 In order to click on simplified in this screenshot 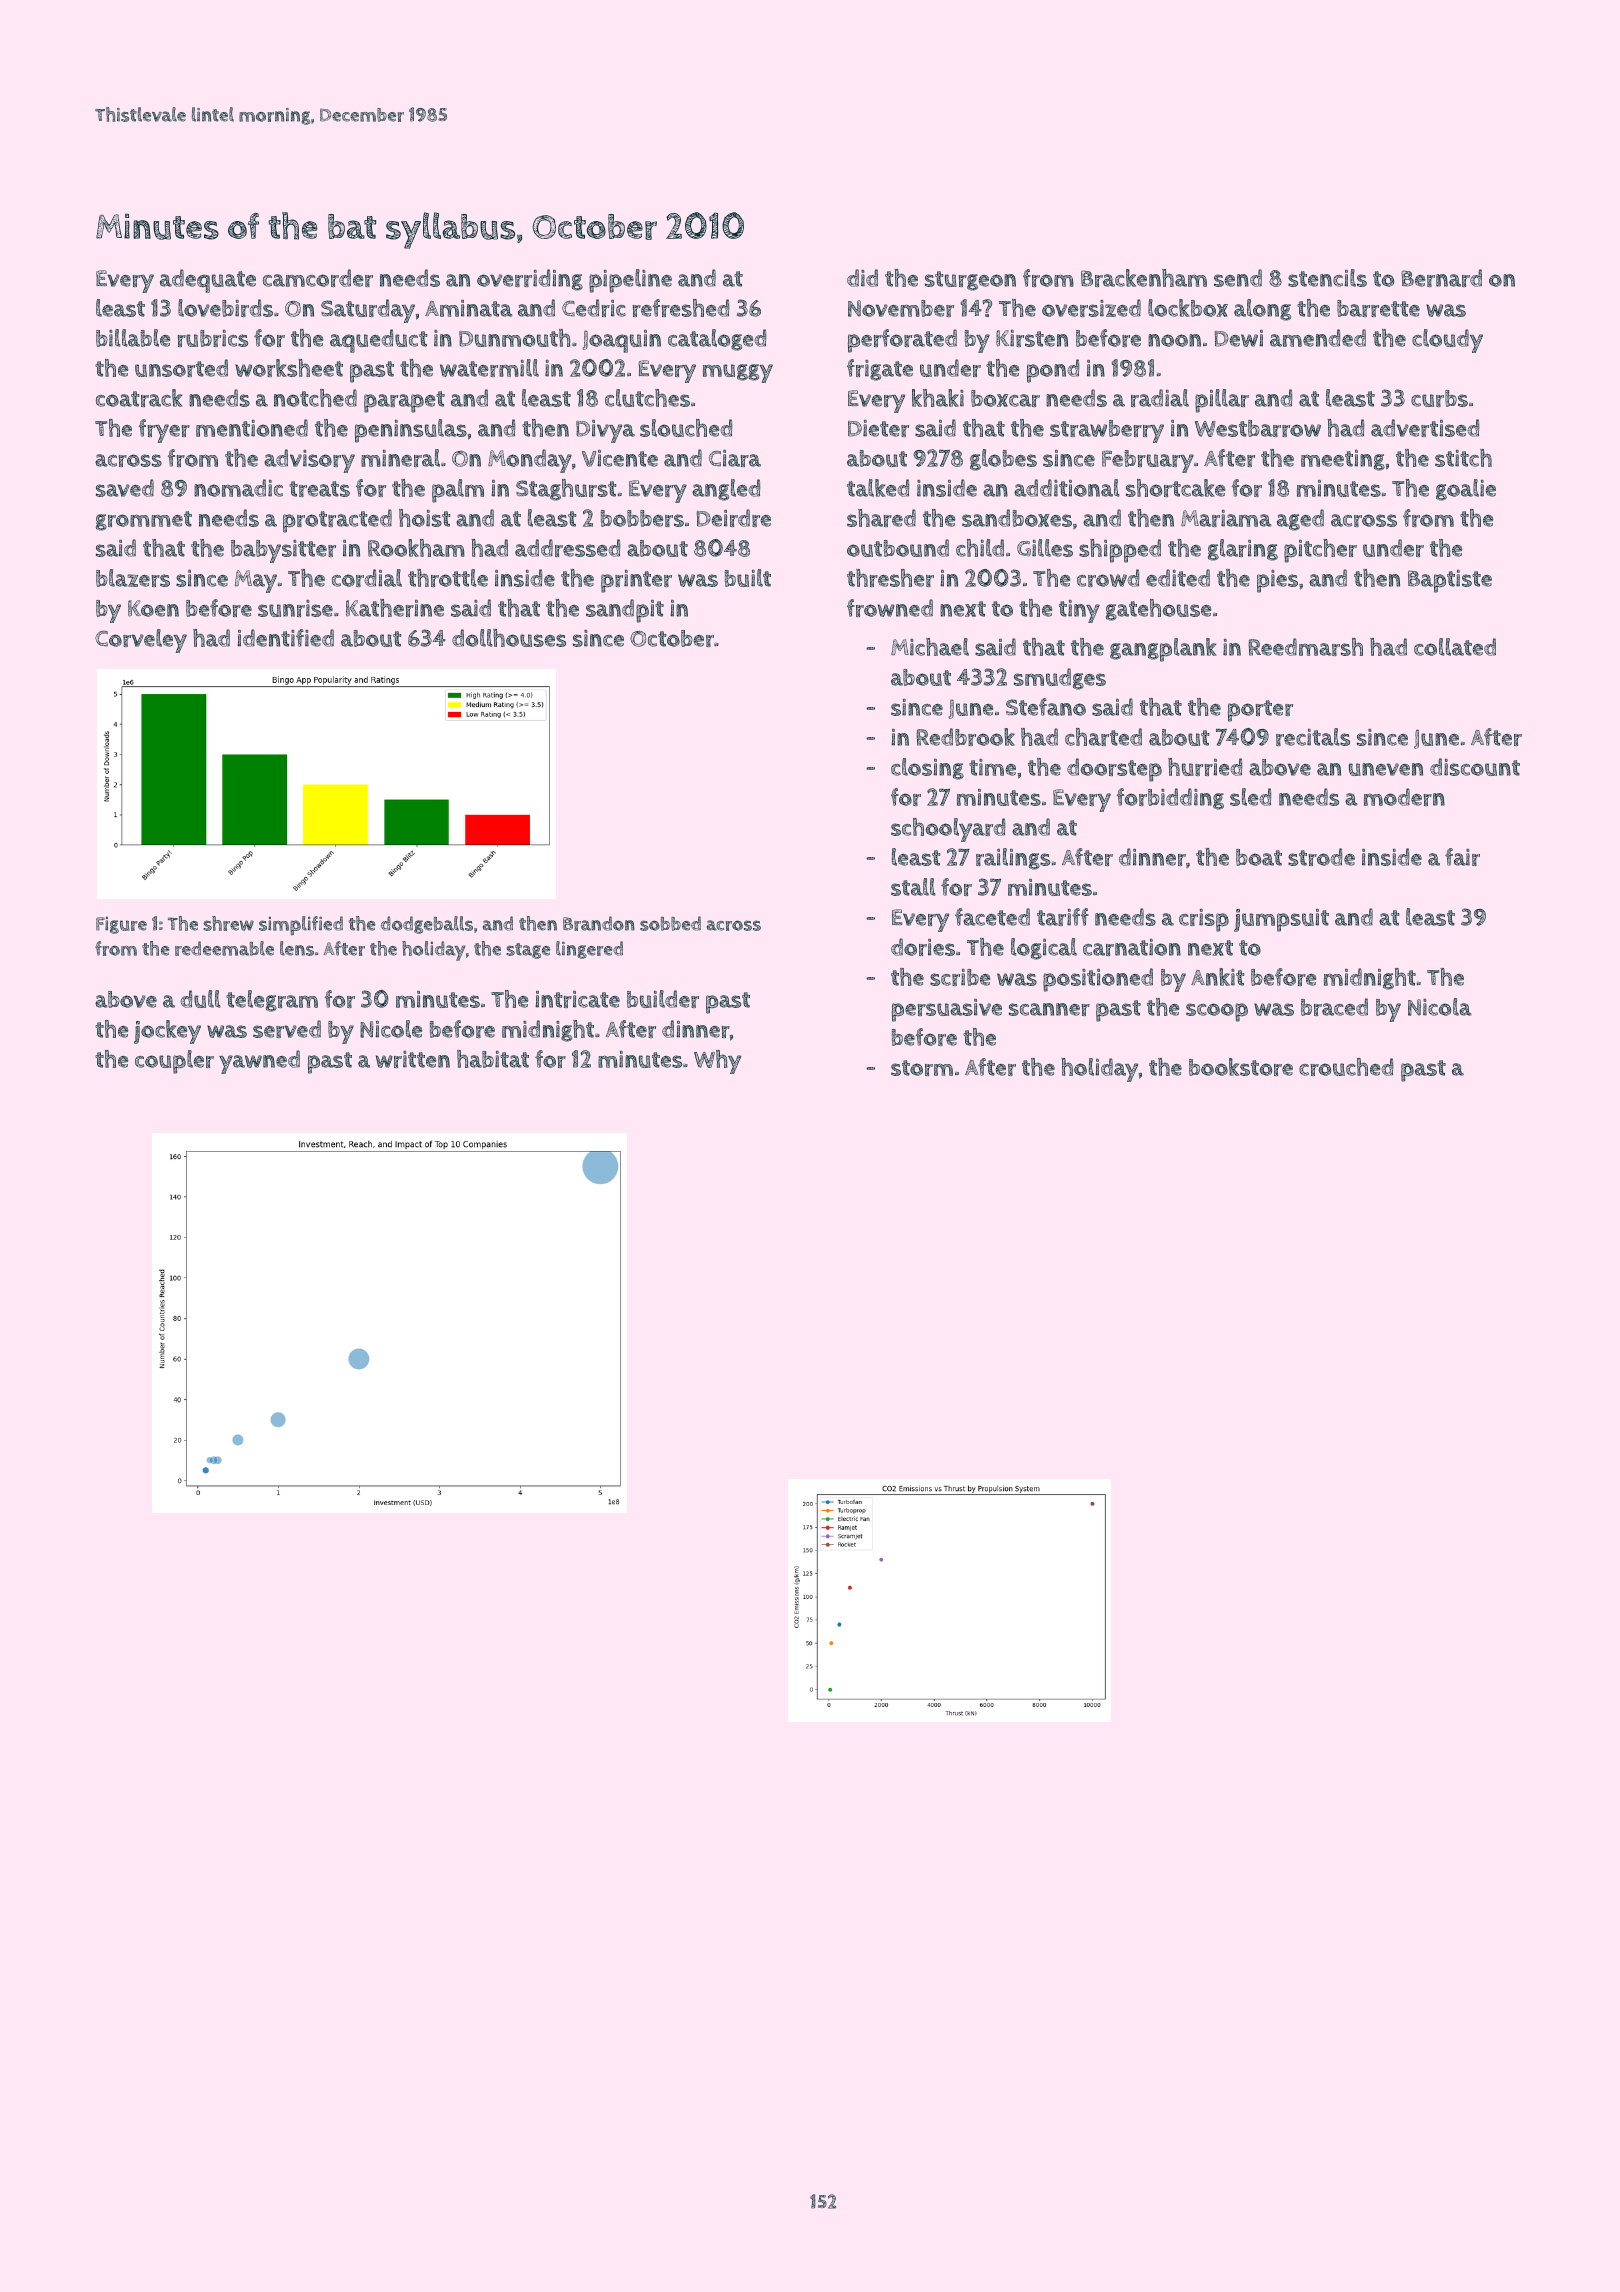, I will do `click(301, 925)`.
